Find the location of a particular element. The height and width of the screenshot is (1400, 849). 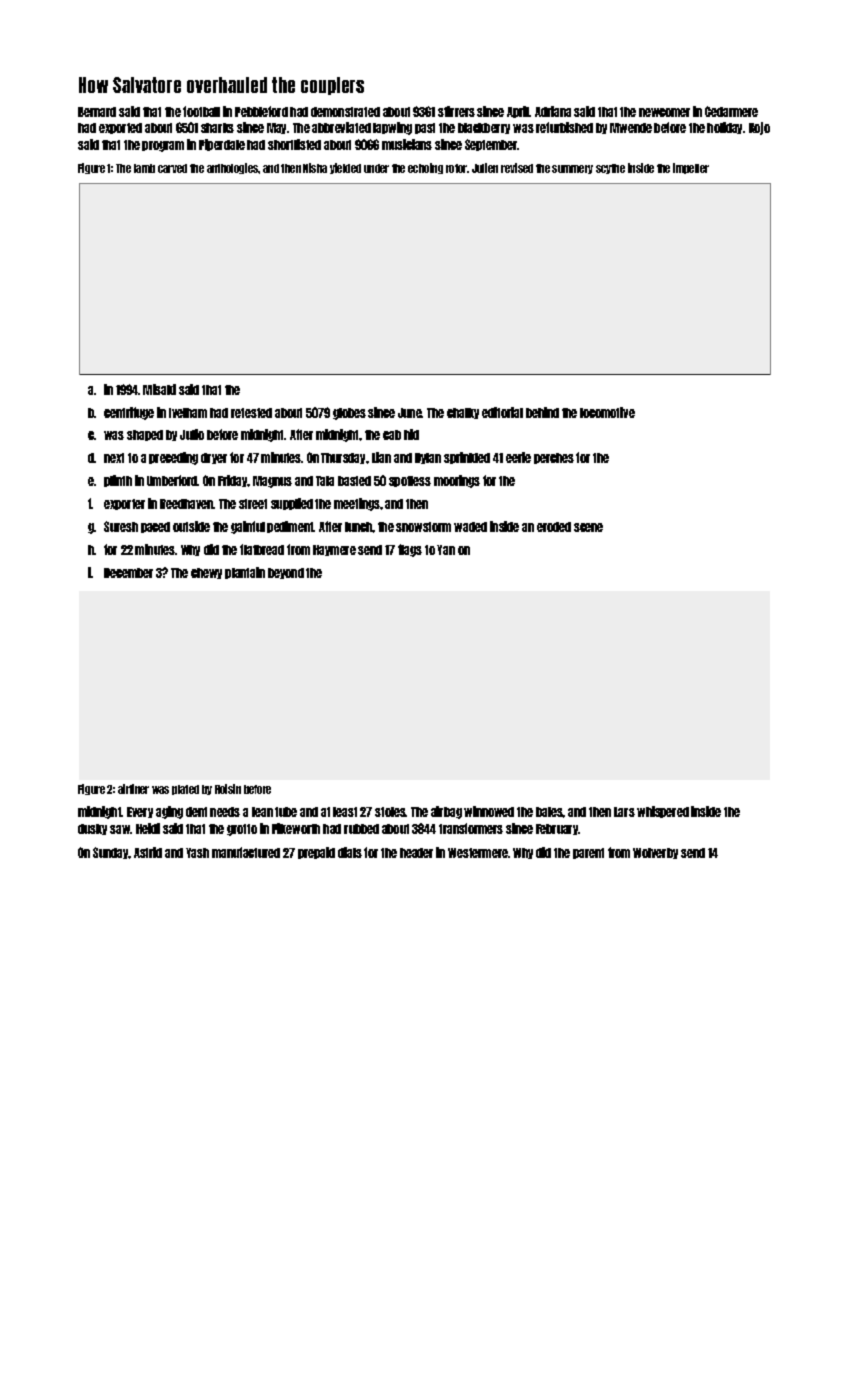

perches is located at coordinates (554, 458).
